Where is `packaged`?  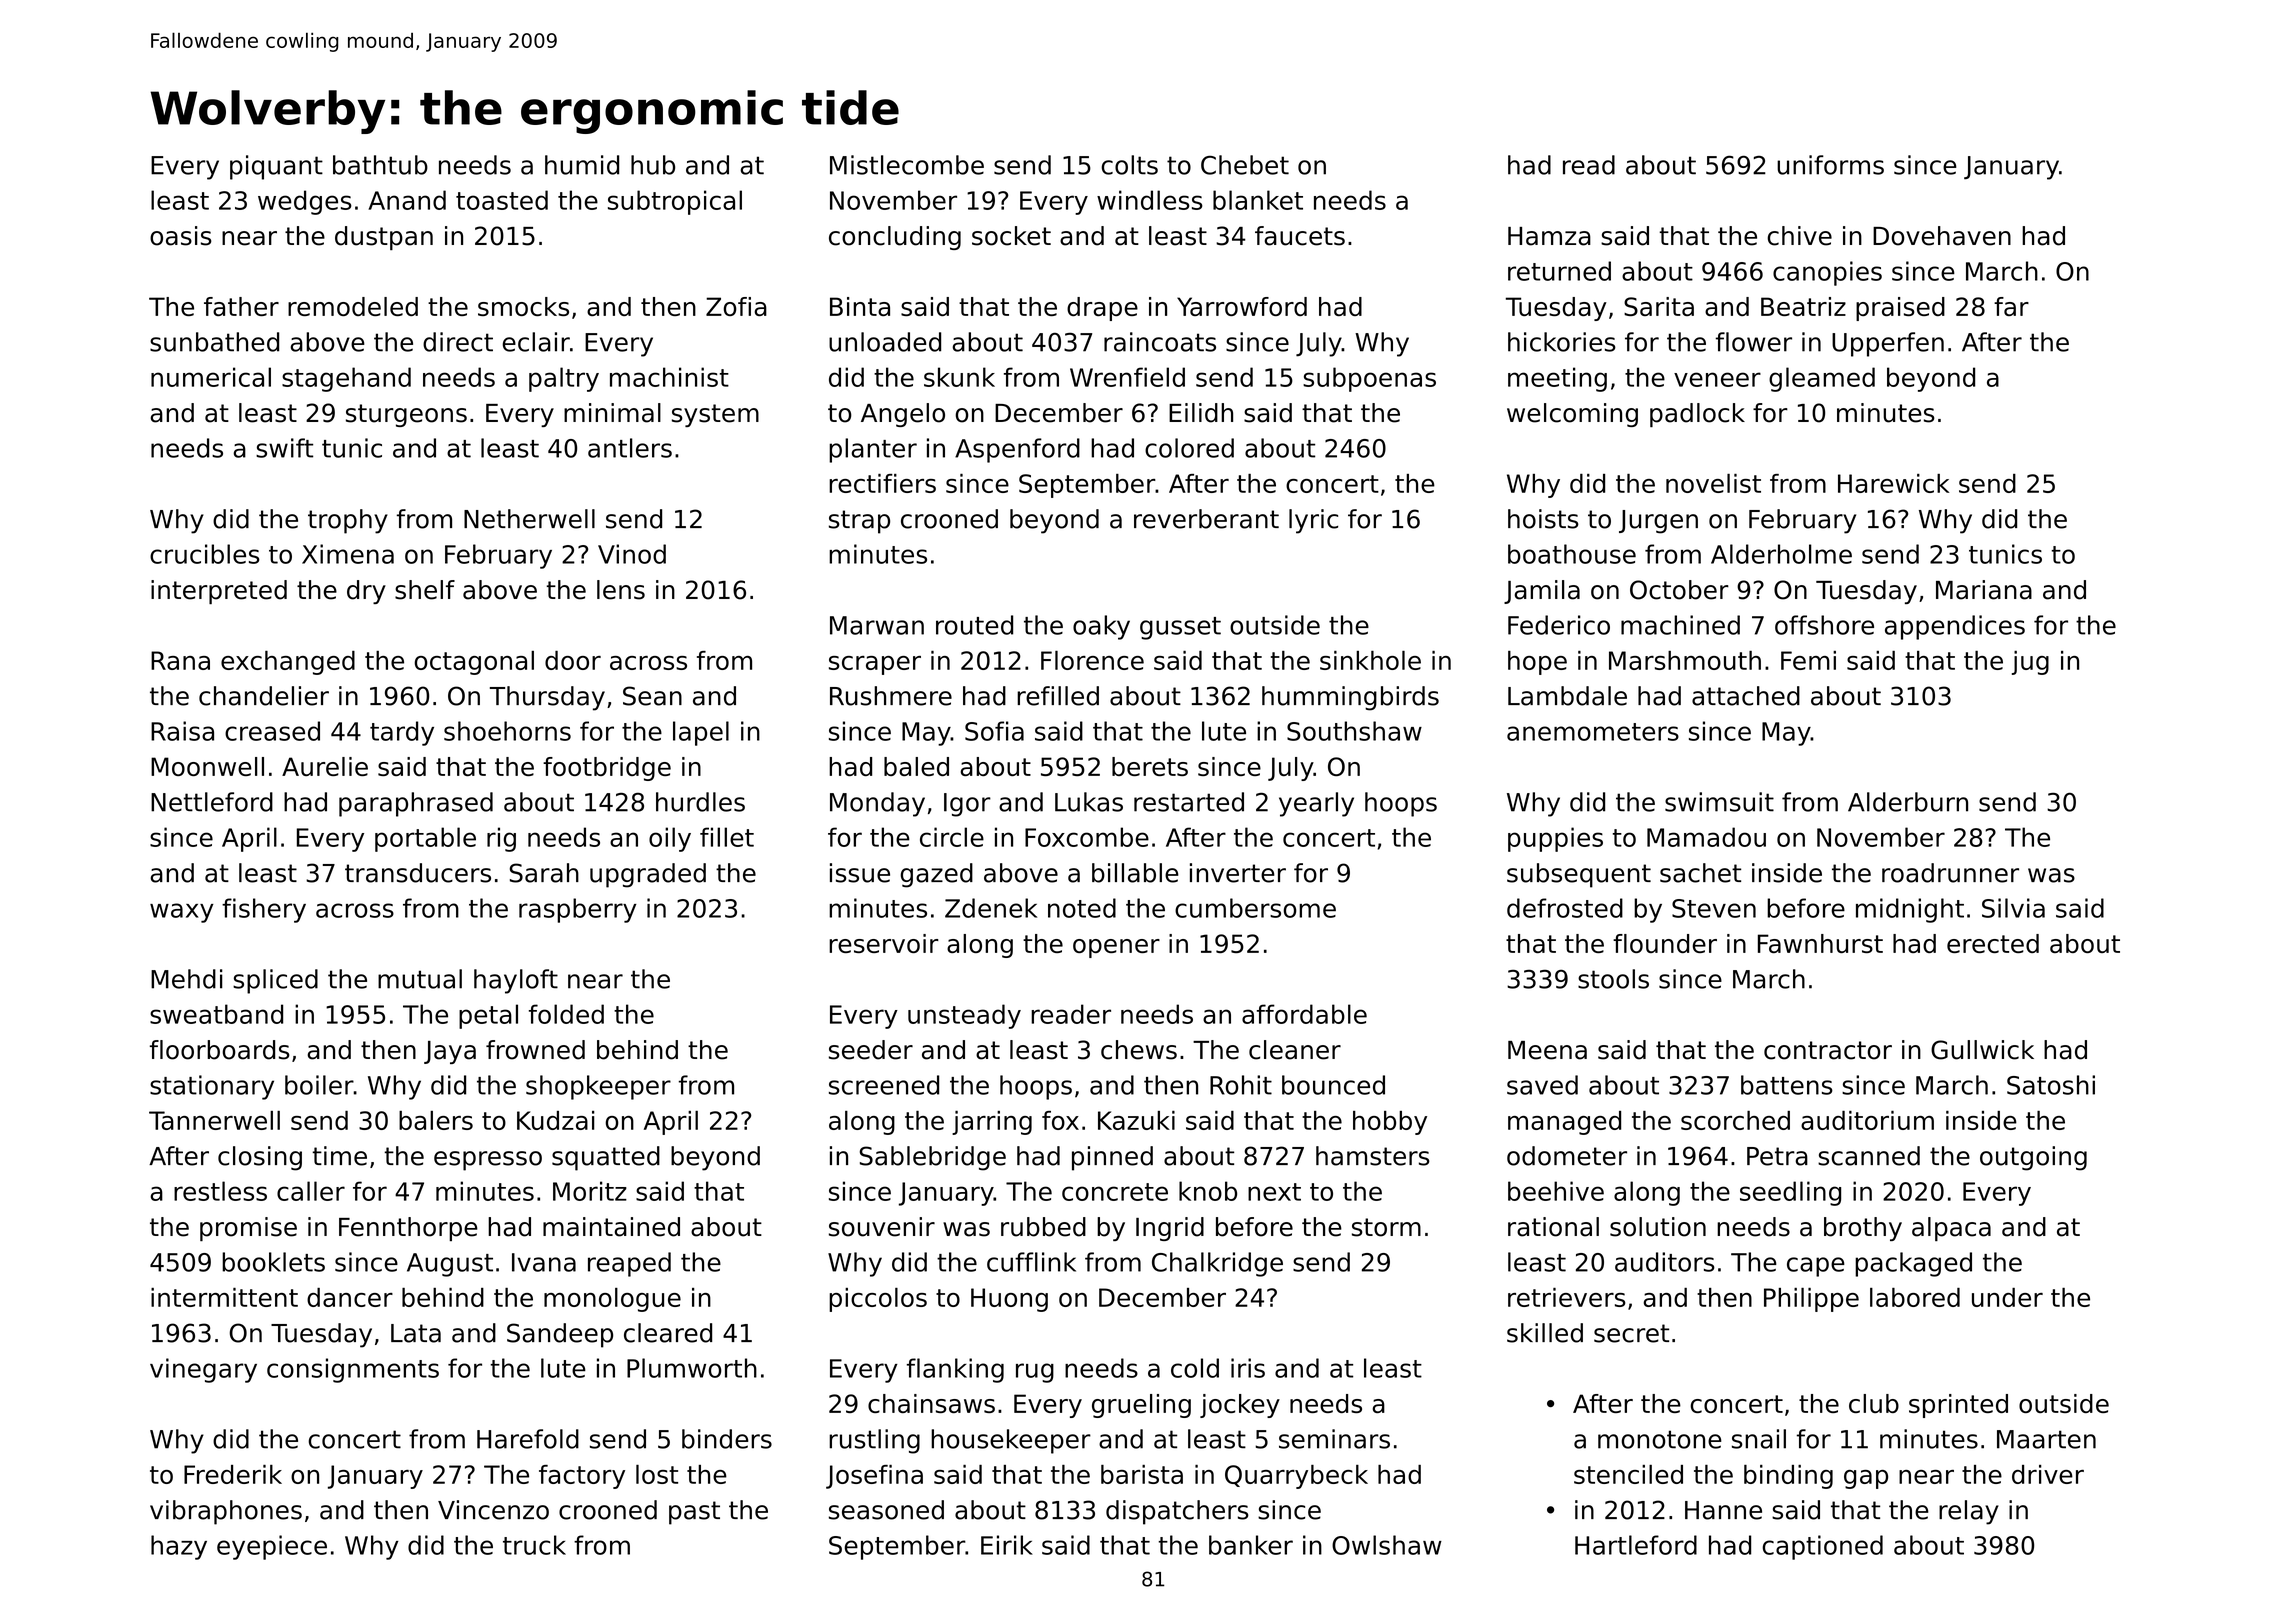 packaged is located at coordinates (1913, 1264).
